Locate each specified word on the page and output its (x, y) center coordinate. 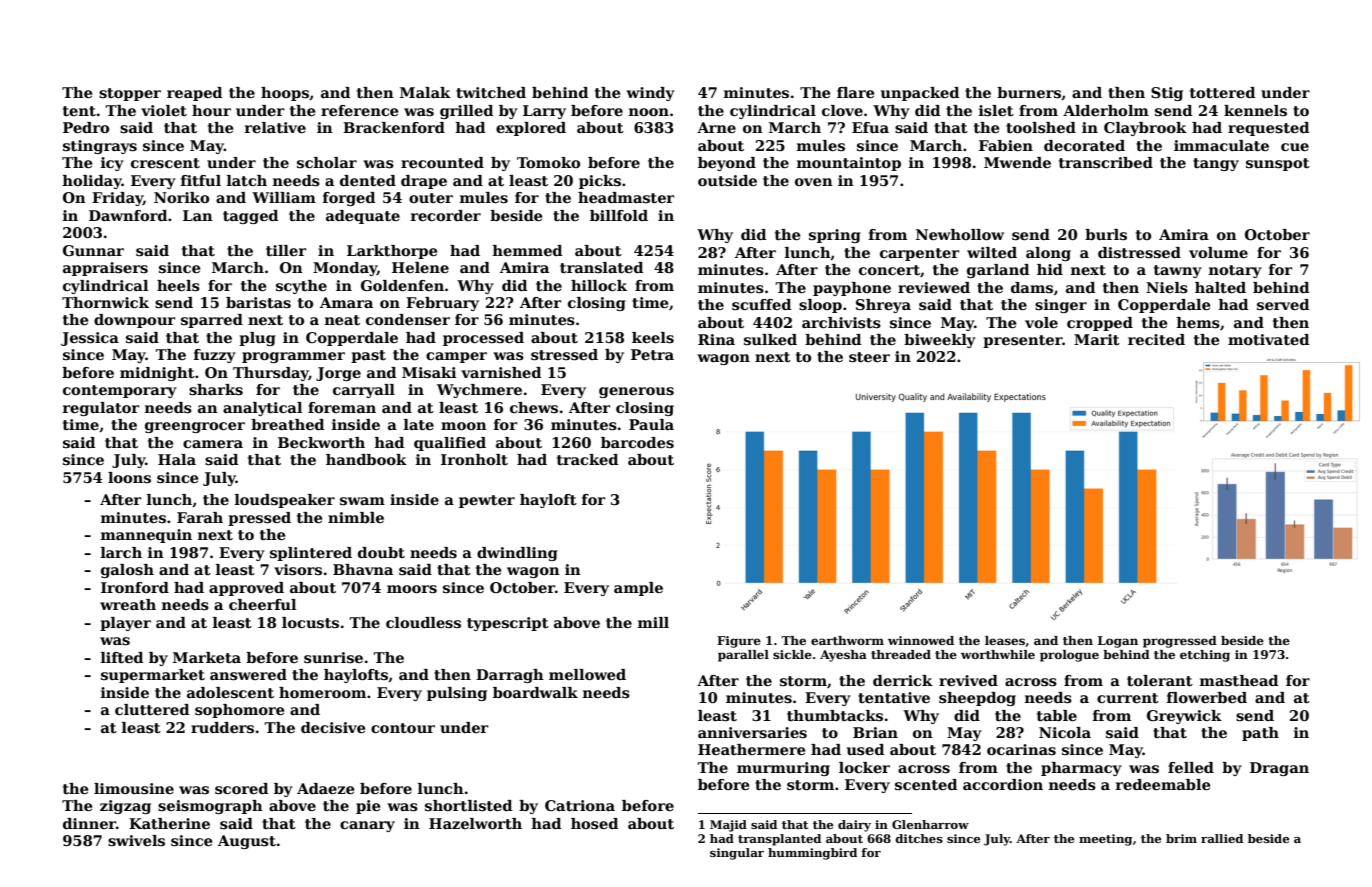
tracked (587, 459)
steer (869, 357)
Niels (1167, 288)
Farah (200, 517)
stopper (130, 94)
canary (367, 826)
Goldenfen (402, 285)
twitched (491, 92)
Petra (652, 354)
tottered (1222, 92)
